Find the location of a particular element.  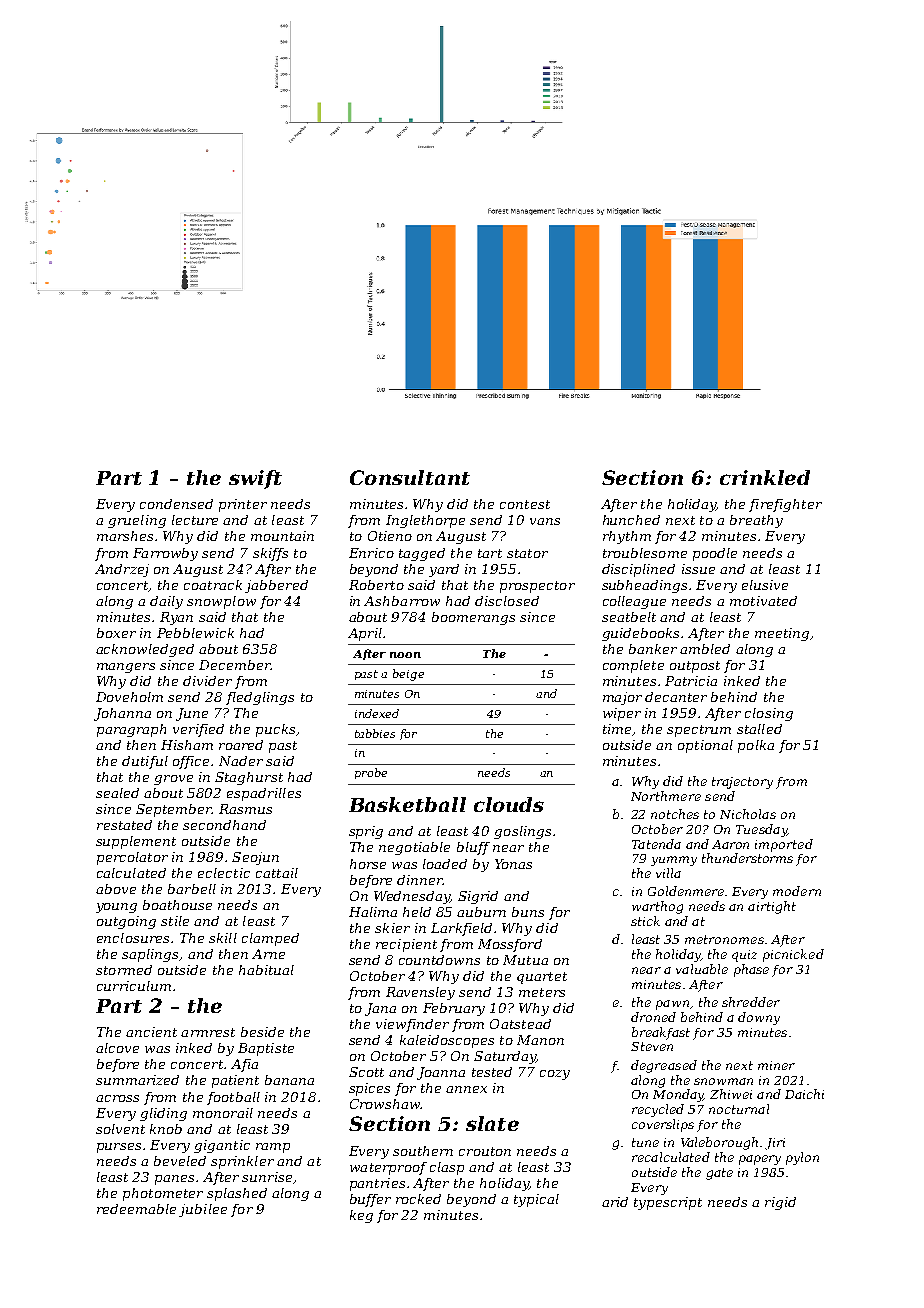

warthog is located at coordinates (657, 907).
